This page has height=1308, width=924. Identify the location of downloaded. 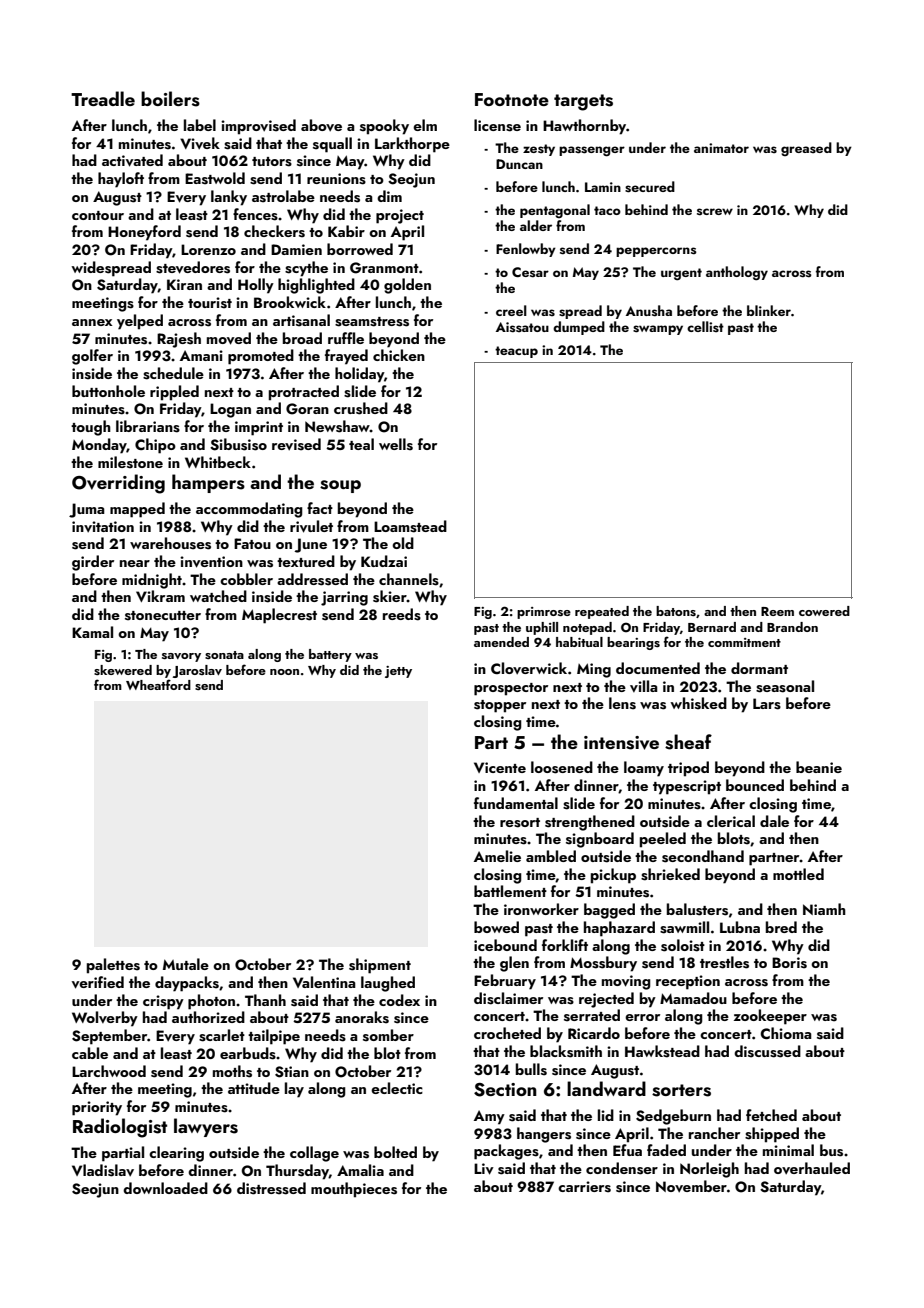
(165, 1188).
